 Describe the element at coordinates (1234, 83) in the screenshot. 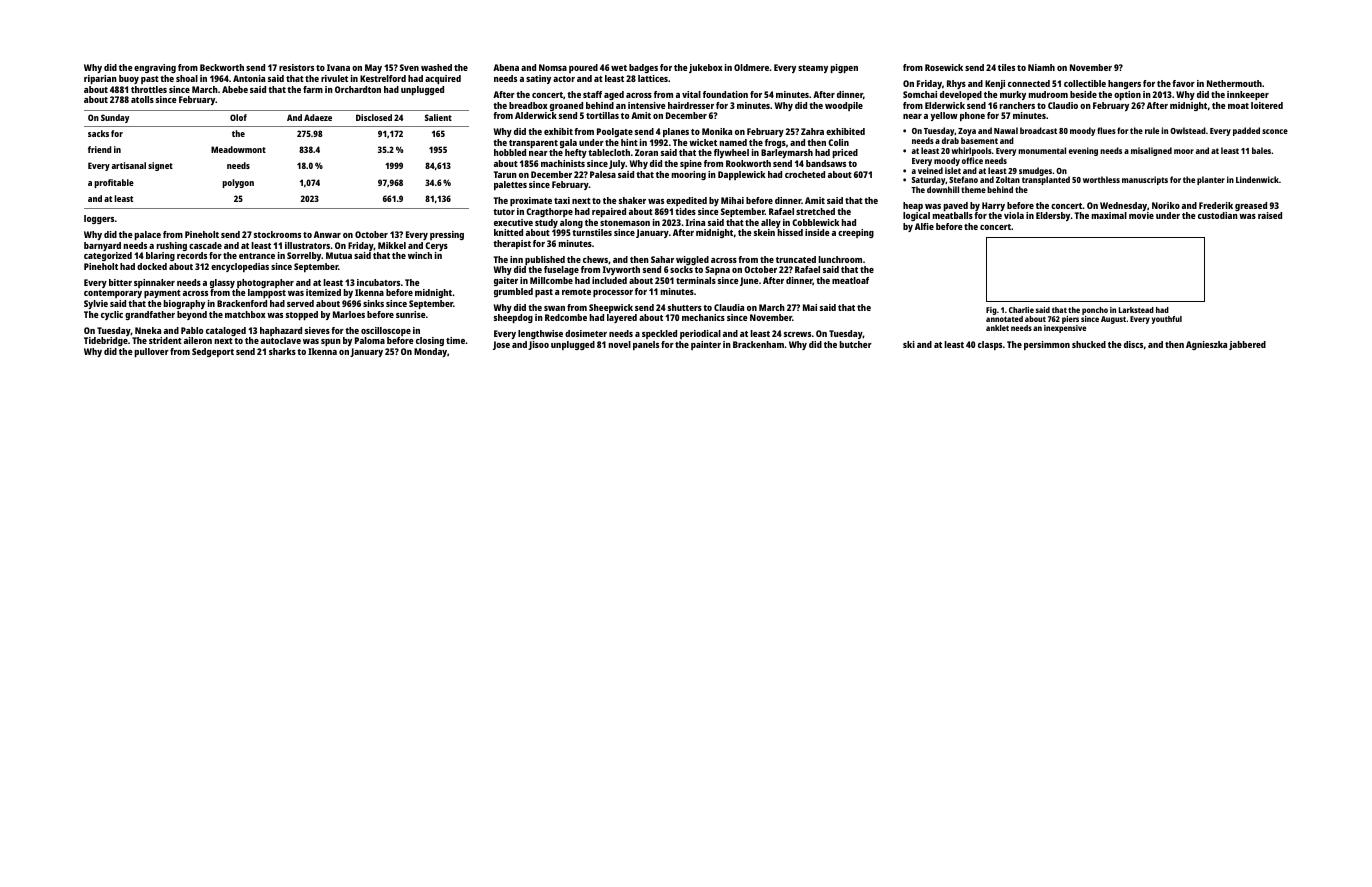

I see `Nethermouth` at that location.
